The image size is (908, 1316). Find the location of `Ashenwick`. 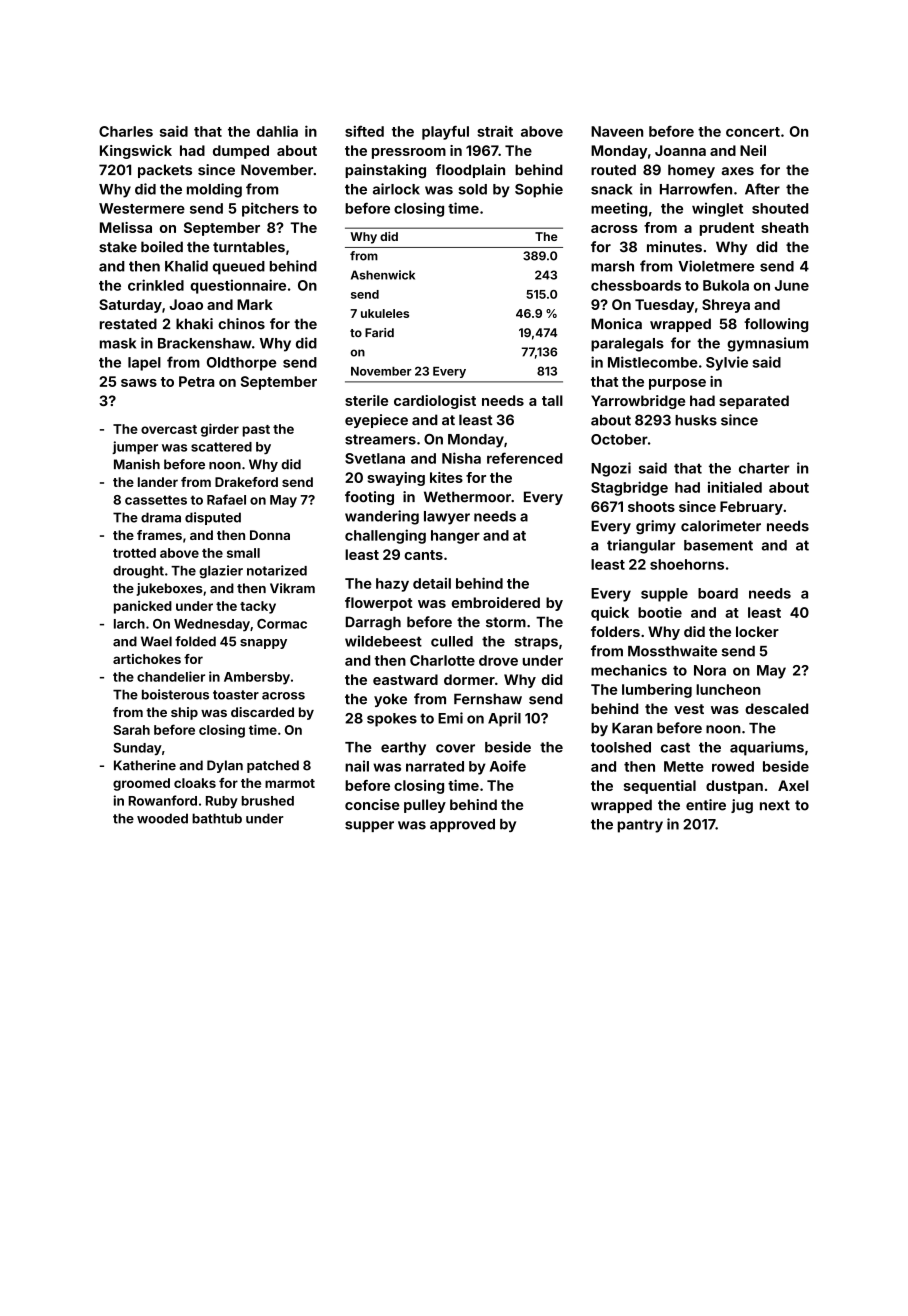

Ashenwick is located at coordinates (383, 275).
